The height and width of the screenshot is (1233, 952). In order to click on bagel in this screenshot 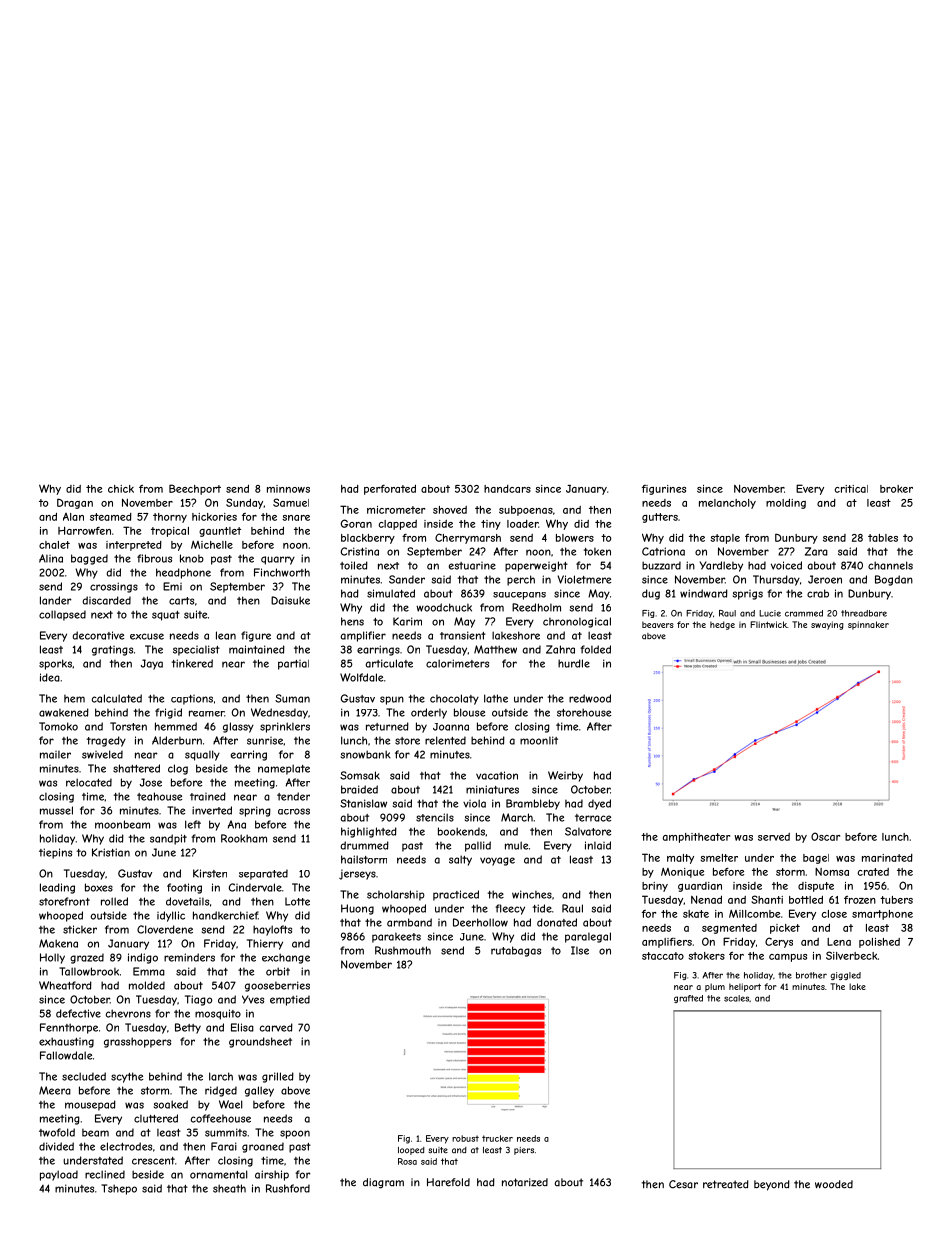, I will do `click(816, 859)`.
